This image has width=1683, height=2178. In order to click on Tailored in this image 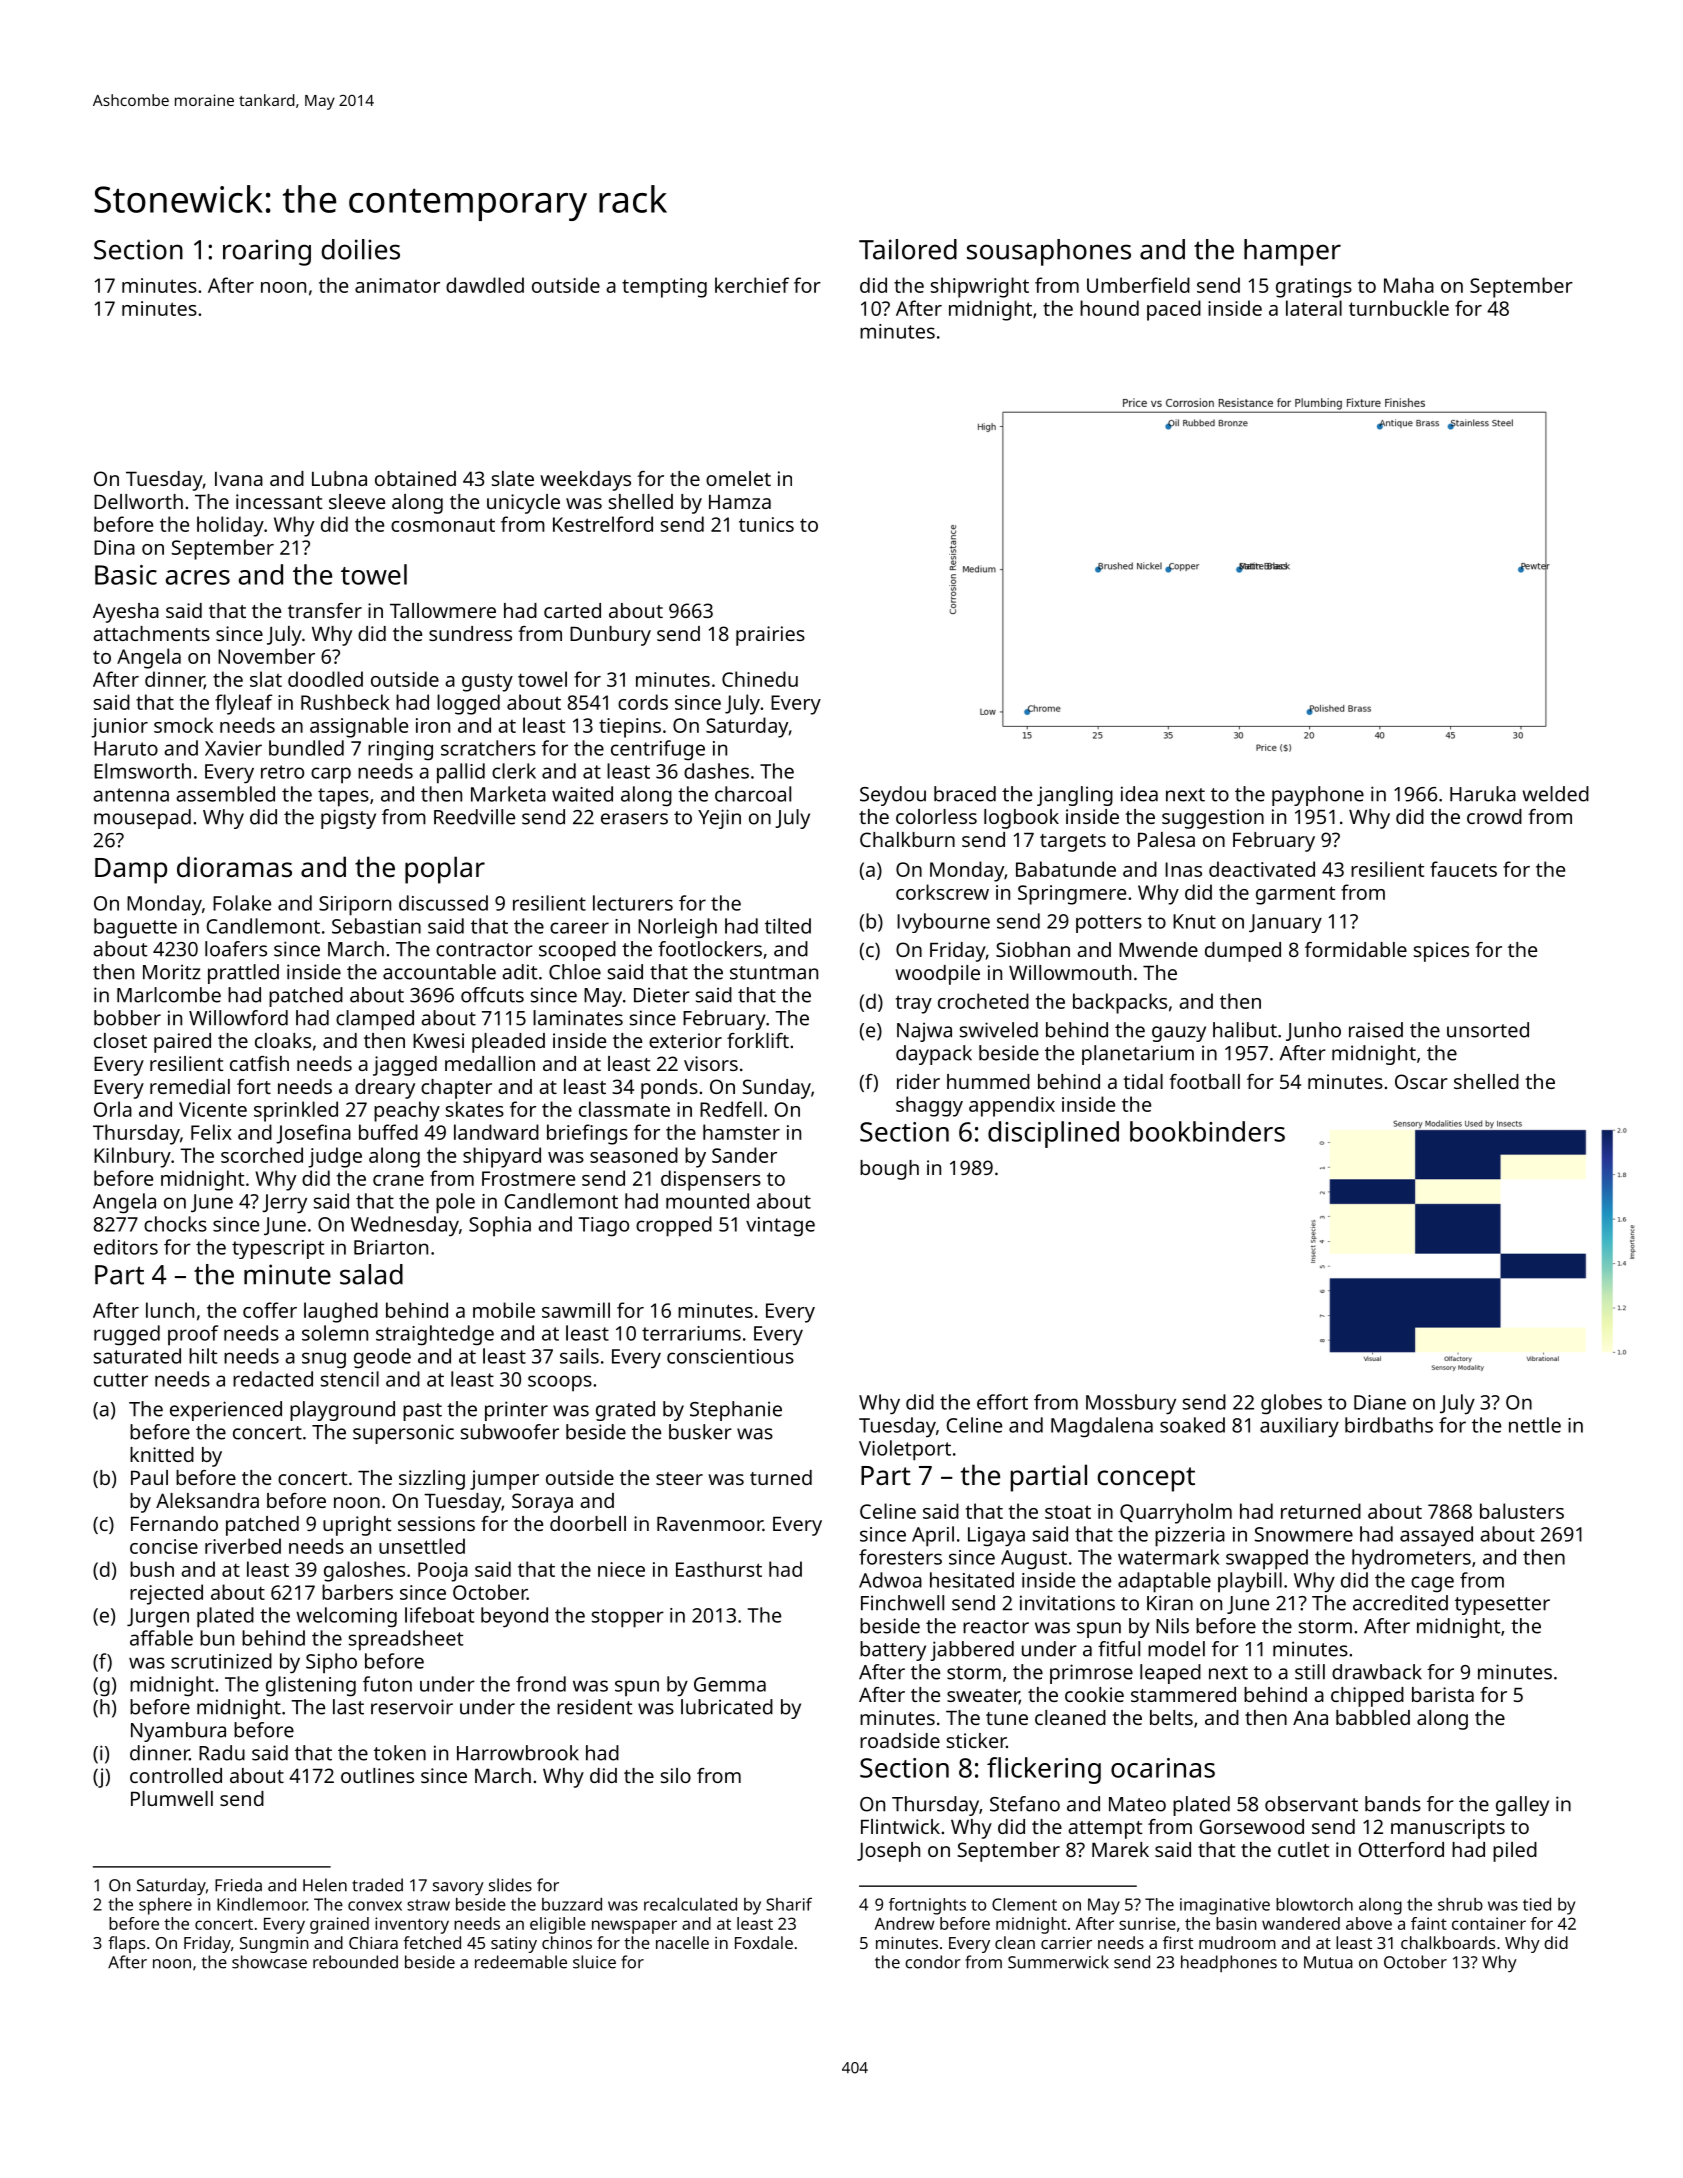, I will do `click(908, 249)`.
